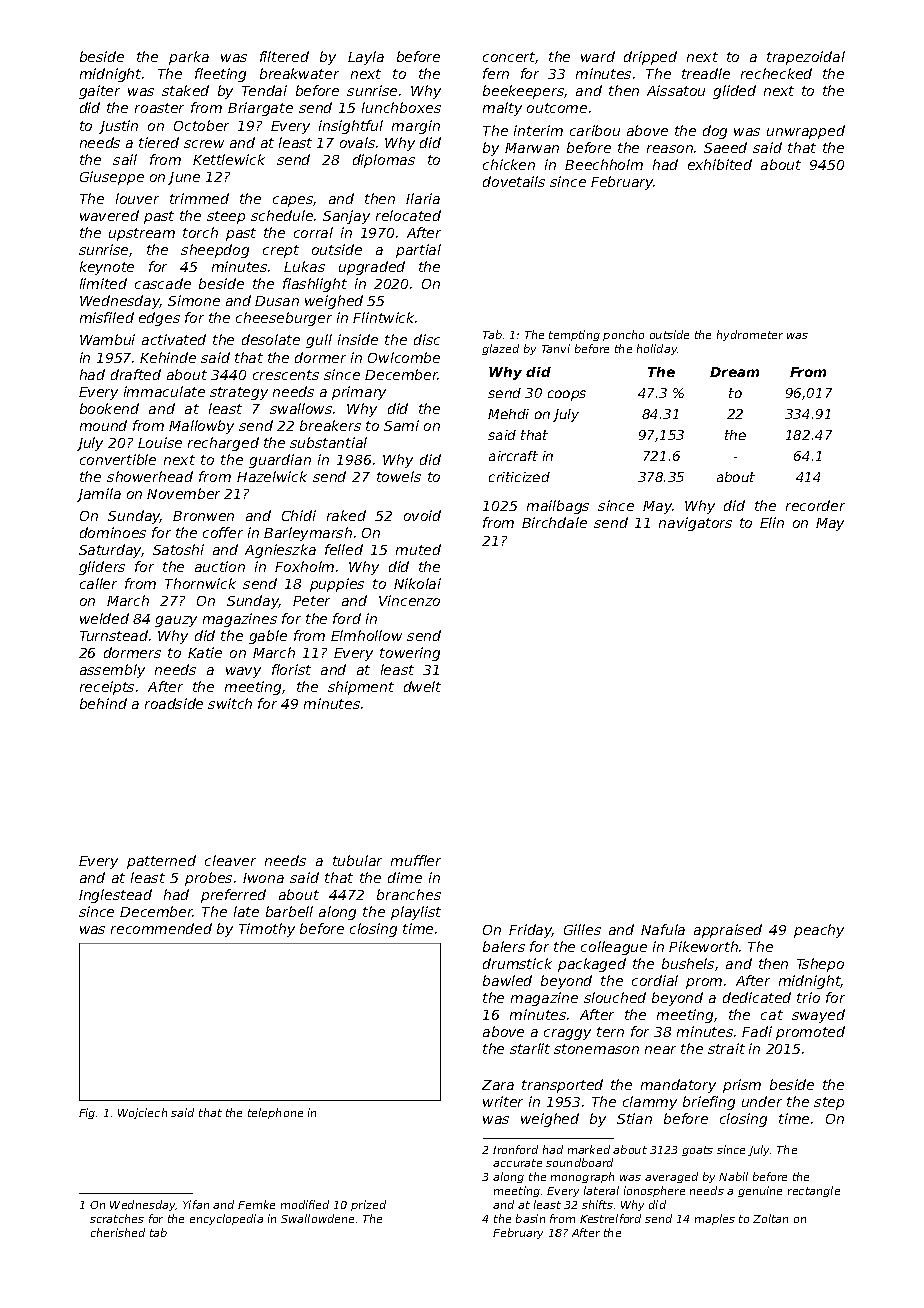 This image has height=1308, width=924. What do you see at coordinates (815, 505) in the image?
I see `recorder` at bounding box center [815, 505].
